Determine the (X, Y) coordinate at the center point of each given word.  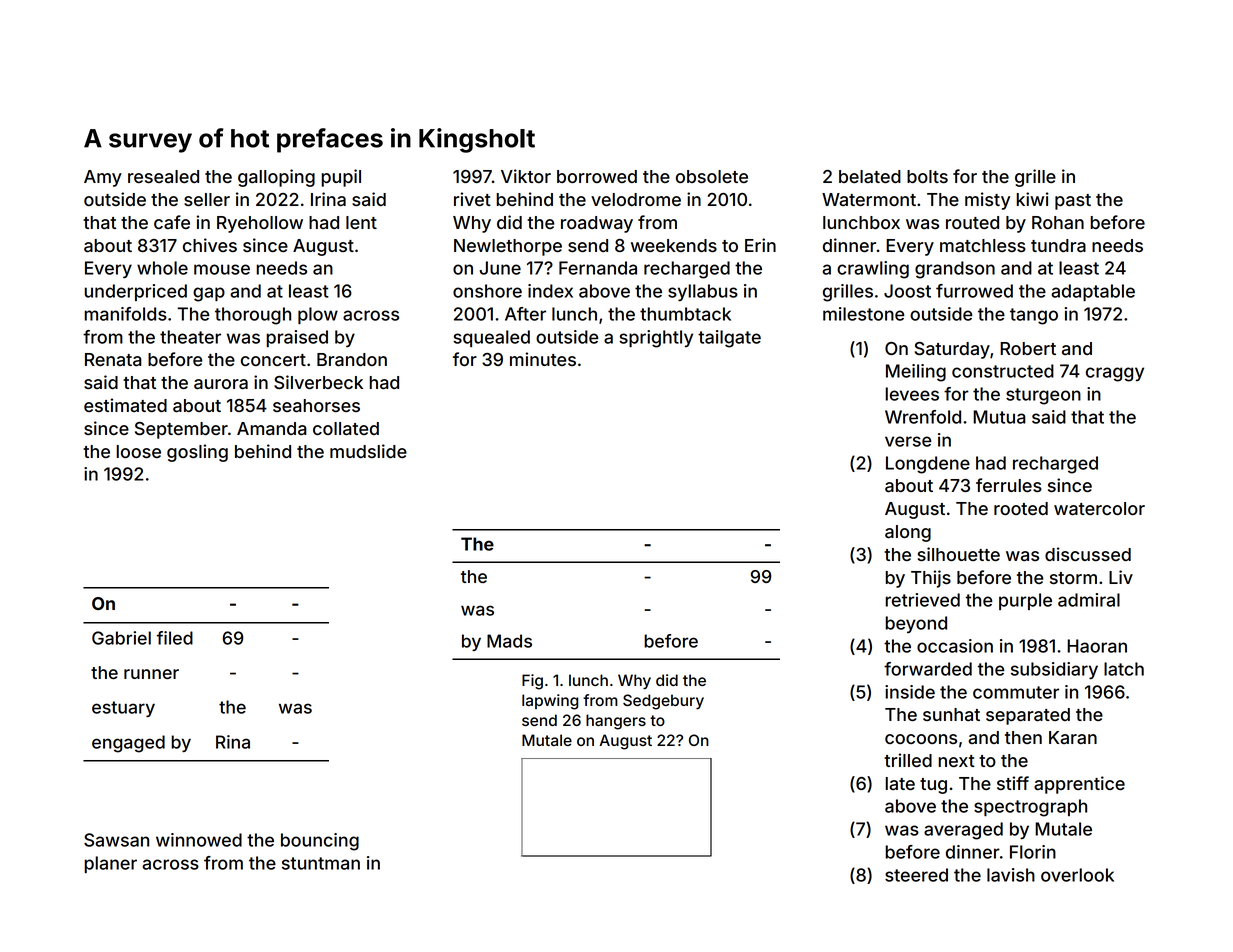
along (908, 533)
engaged (128, 744)
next (956, 761)
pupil (341, 178)
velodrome (636, 199)
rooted (1021, 508)
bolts (927, 176)
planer (111, 864)
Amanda (272, 429)
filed (175, 638)
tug (933, 786)
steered (916, 875)
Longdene (928, 465)
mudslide (368, 451)
